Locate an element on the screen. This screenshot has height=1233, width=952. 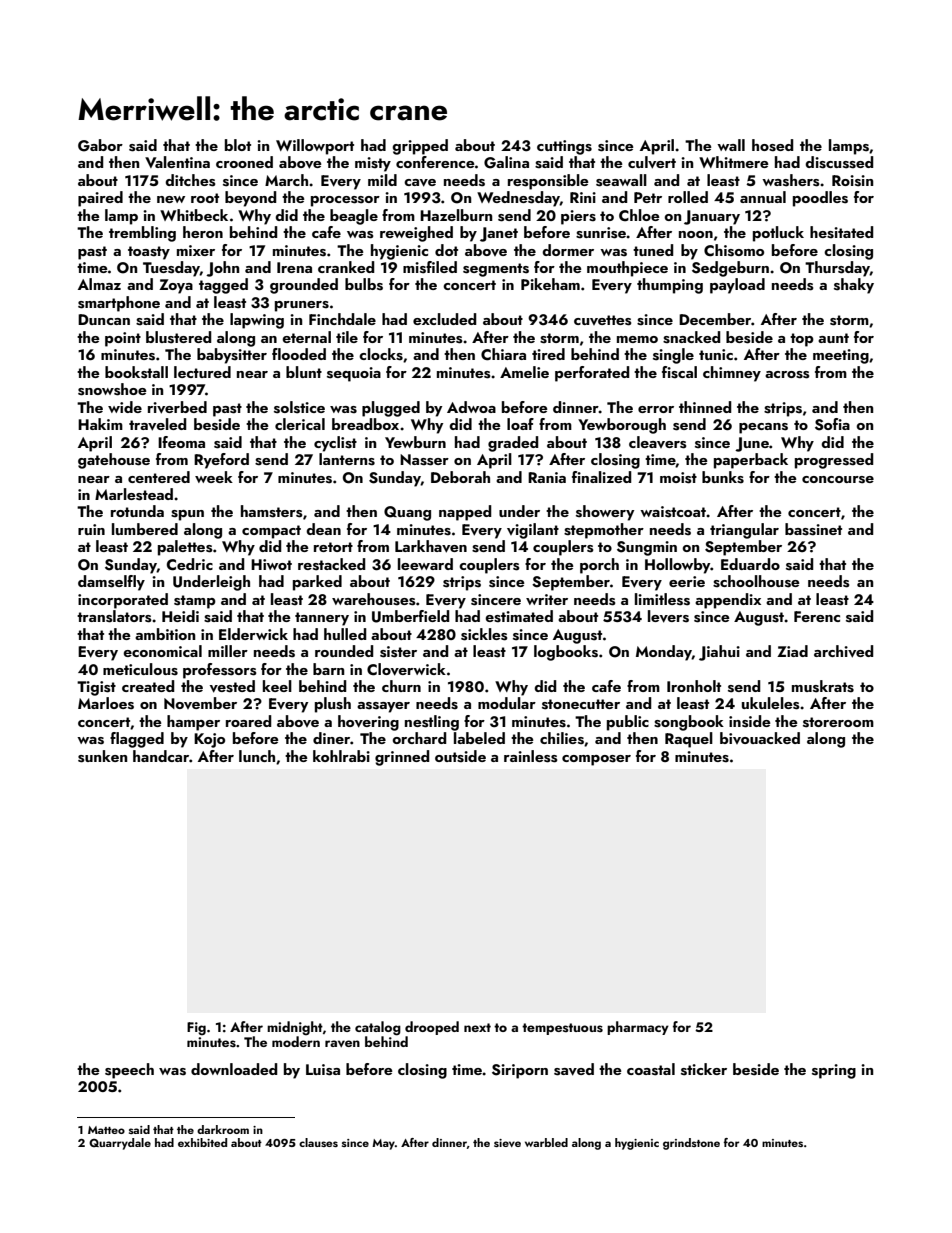
composer is located at coordinates (596, 760).
